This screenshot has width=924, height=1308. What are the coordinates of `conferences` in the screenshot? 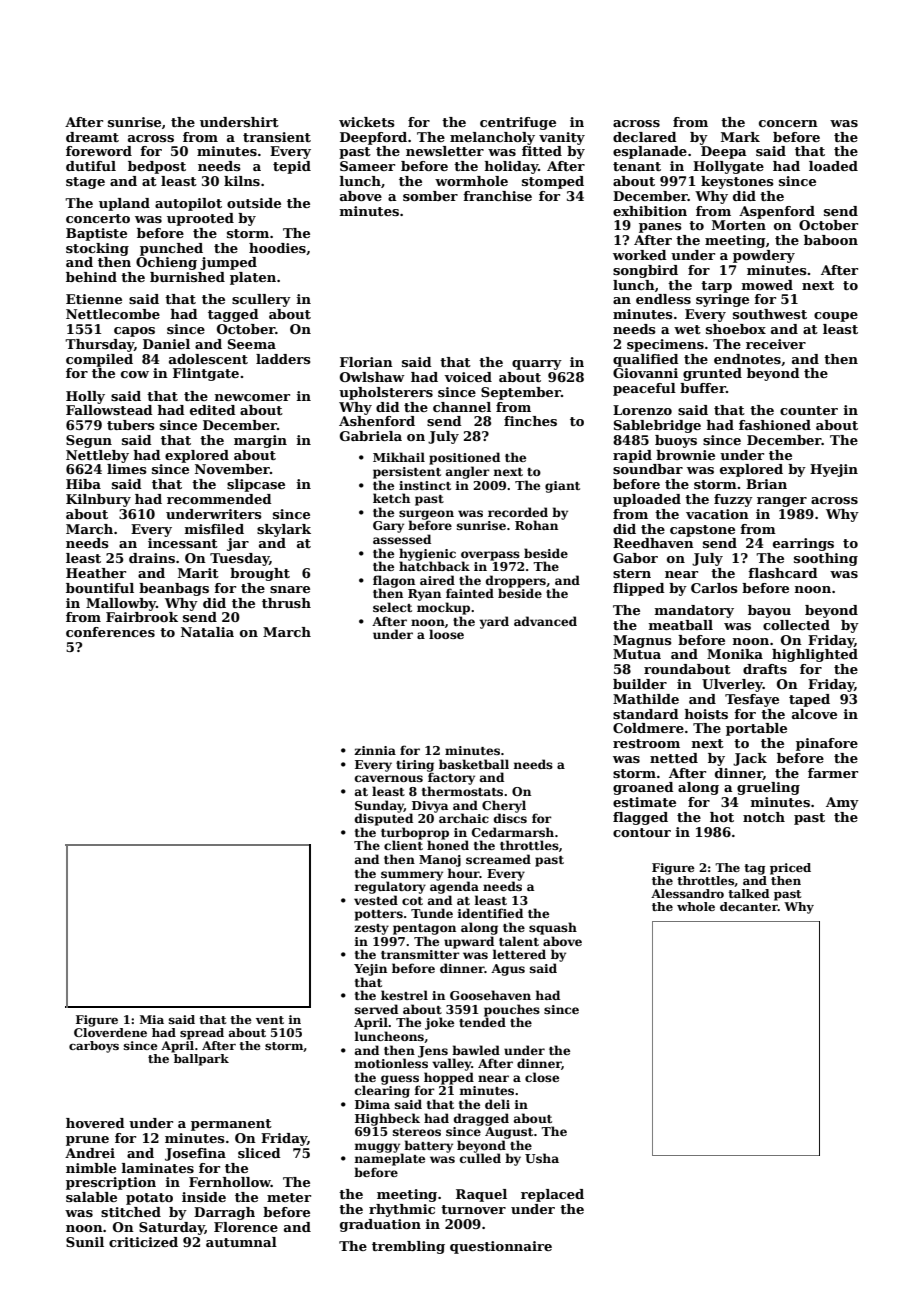 It's located at (110, 632).
